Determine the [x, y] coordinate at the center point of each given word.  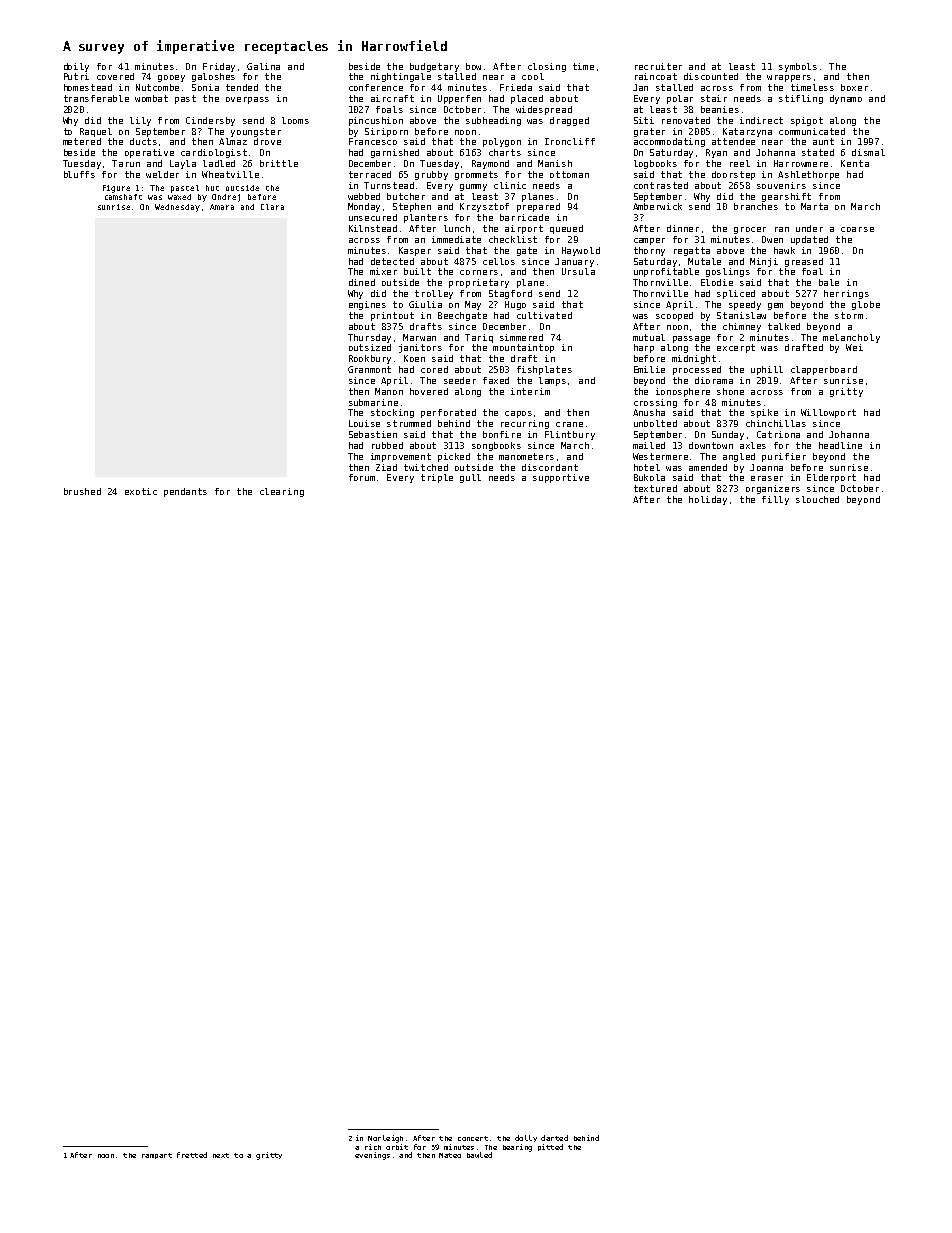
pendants [185, 492]
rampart [157, 1156]
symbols [798, 67]
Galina [263, 66]
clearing [282, 492]
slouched [817, 499]
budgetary [434, 67]
